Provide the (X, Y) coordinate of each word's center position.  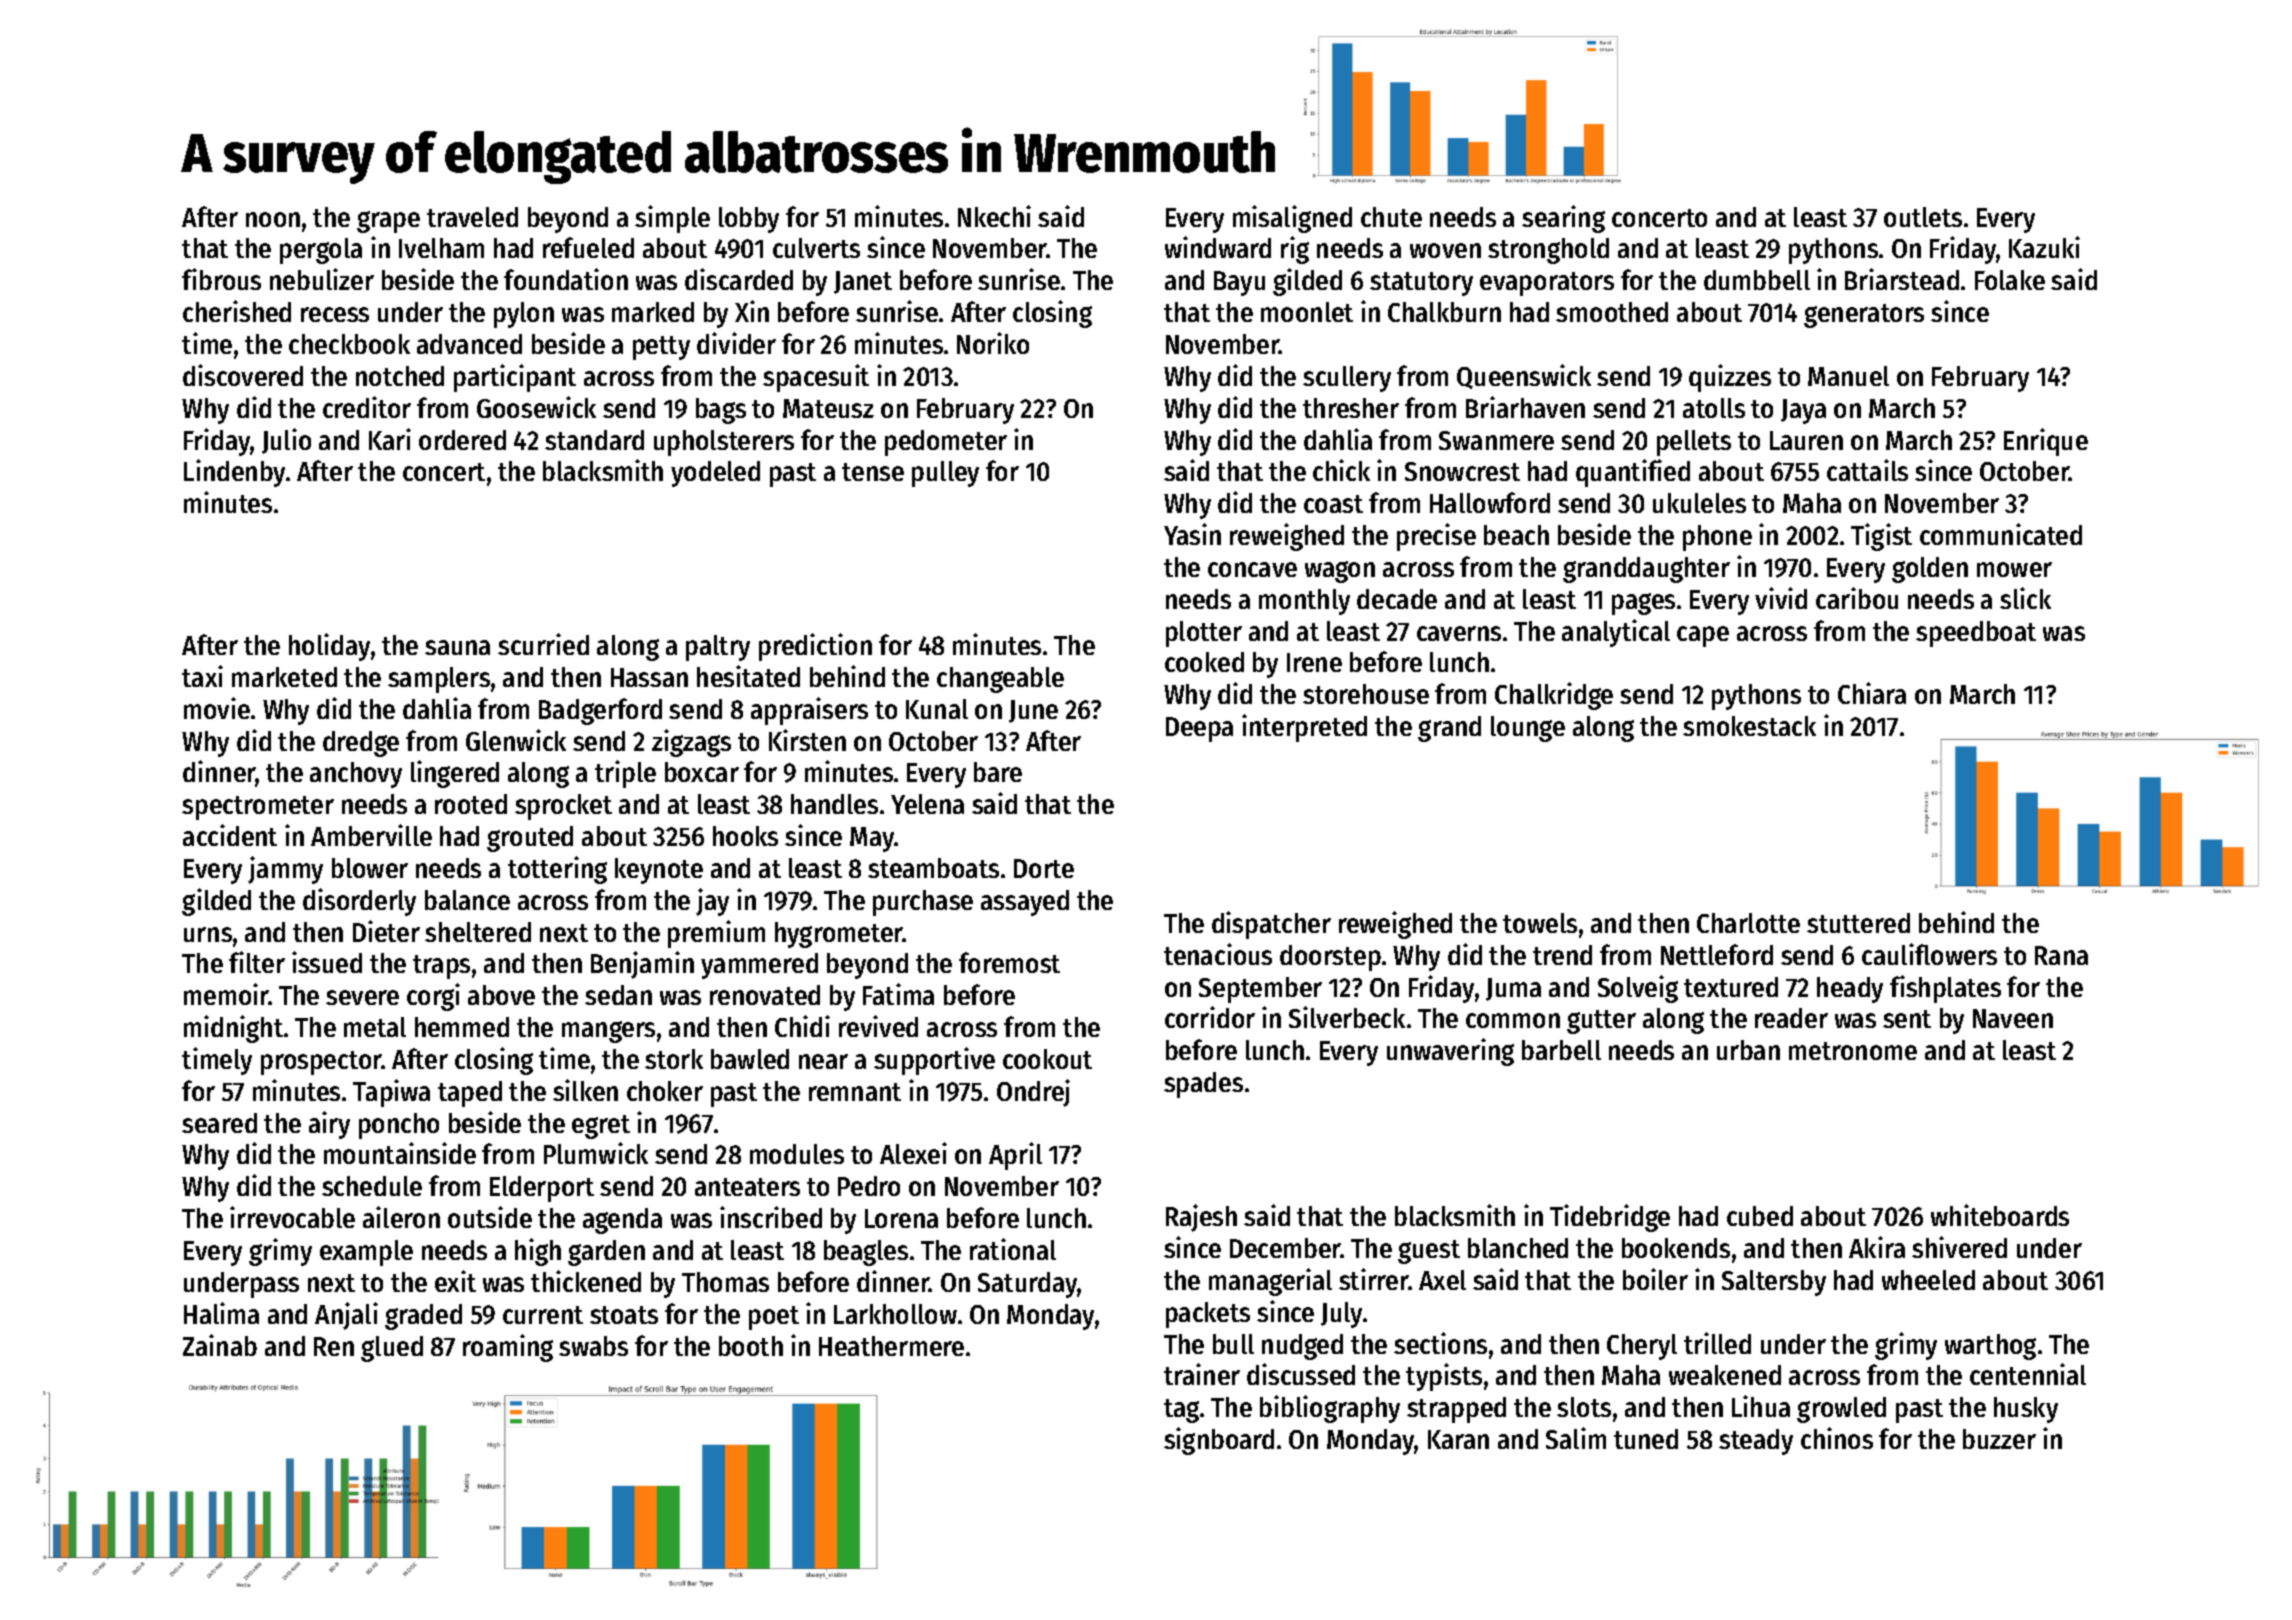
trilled (1717, 1343)
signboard (1219, 1441)
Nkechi (994, 216)
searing (1563, 219)
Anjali (346, 1316)
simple (672, 219)
